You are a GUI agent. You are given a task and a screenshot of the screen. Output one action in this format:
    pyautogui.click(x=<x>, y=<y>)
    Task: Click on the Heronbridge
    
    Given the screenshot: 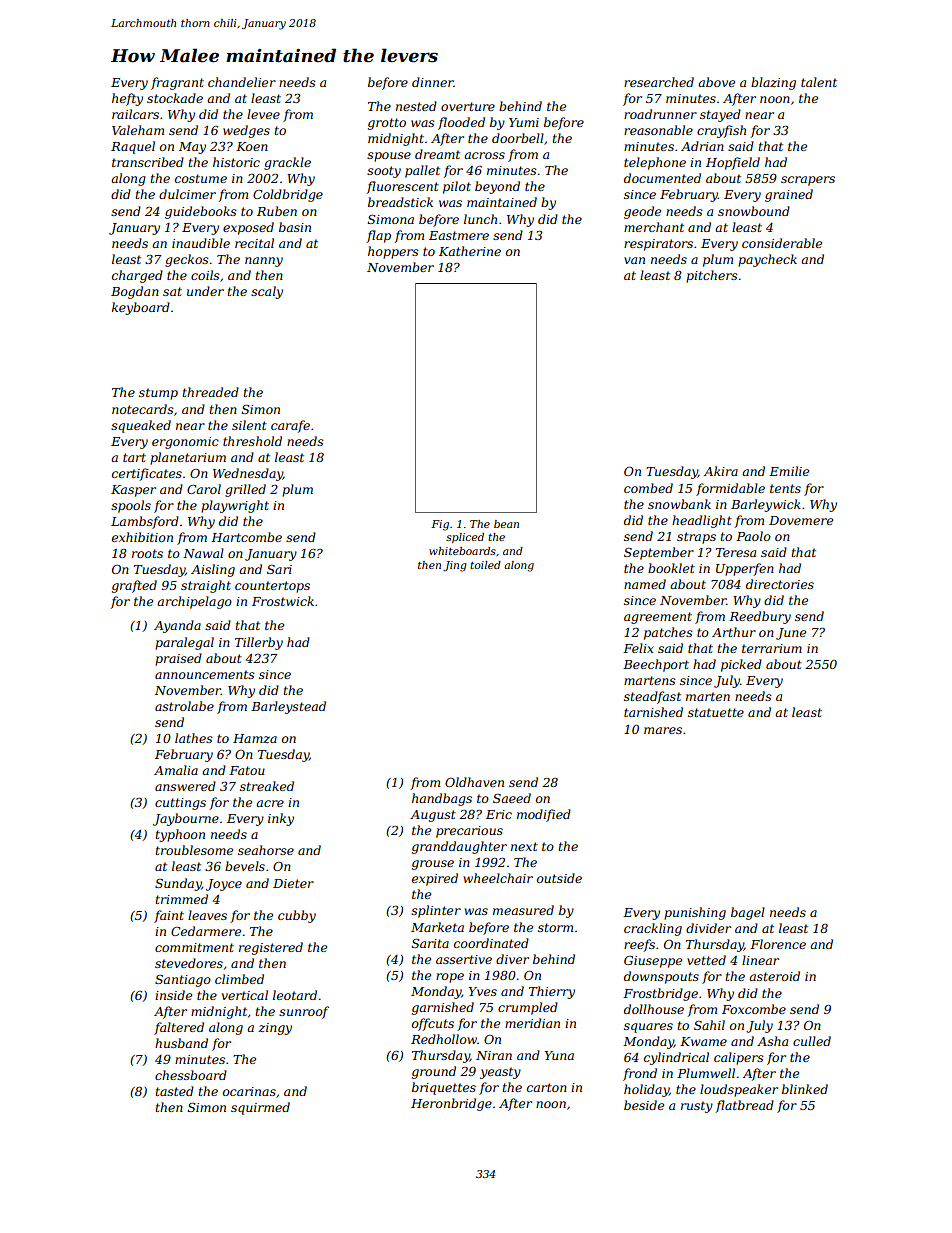 What is the action you would take?
    pyautogui.click(x=451, y=1104)
